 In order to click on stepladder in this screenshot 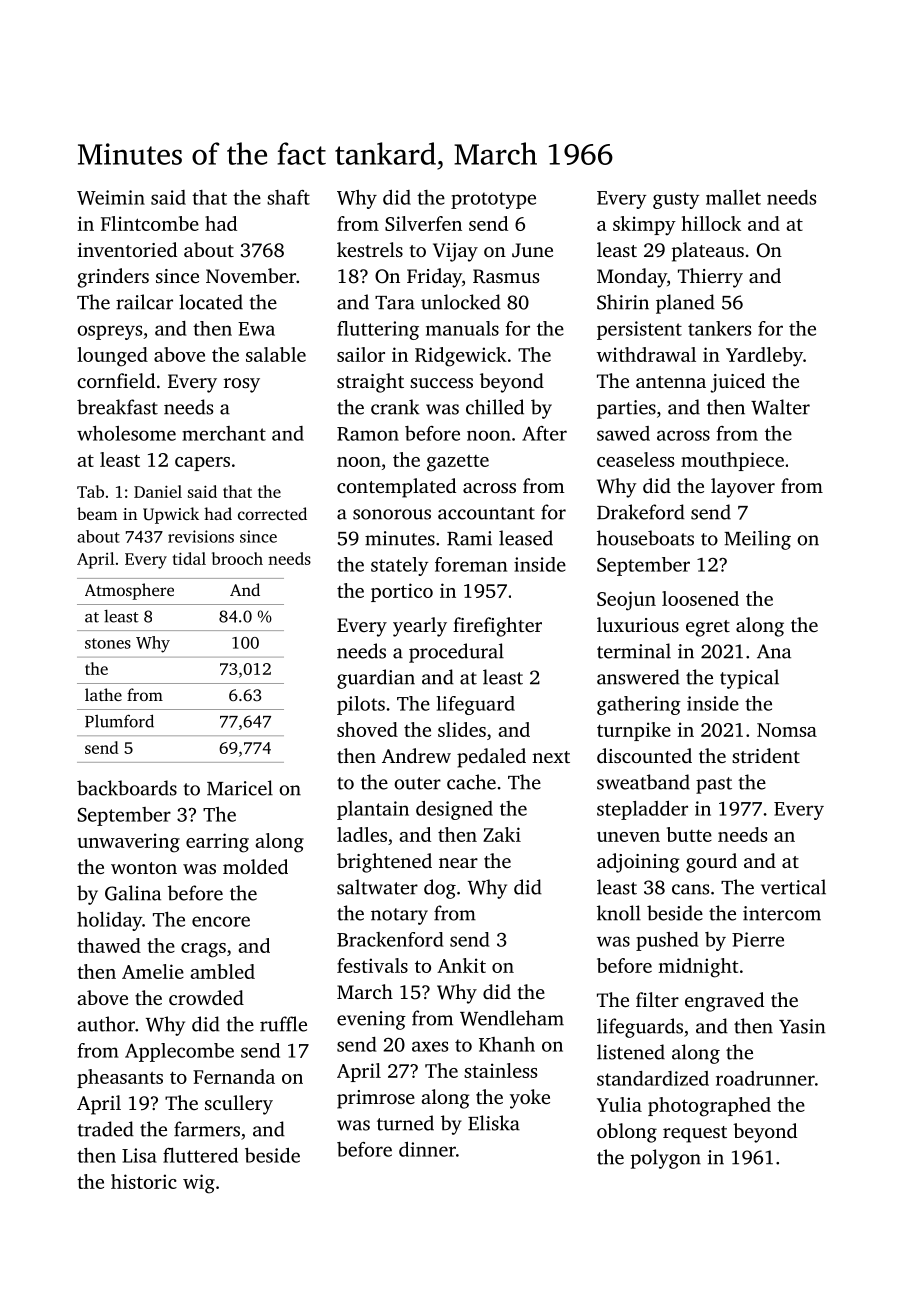, I will do `click(642, 810)`.
